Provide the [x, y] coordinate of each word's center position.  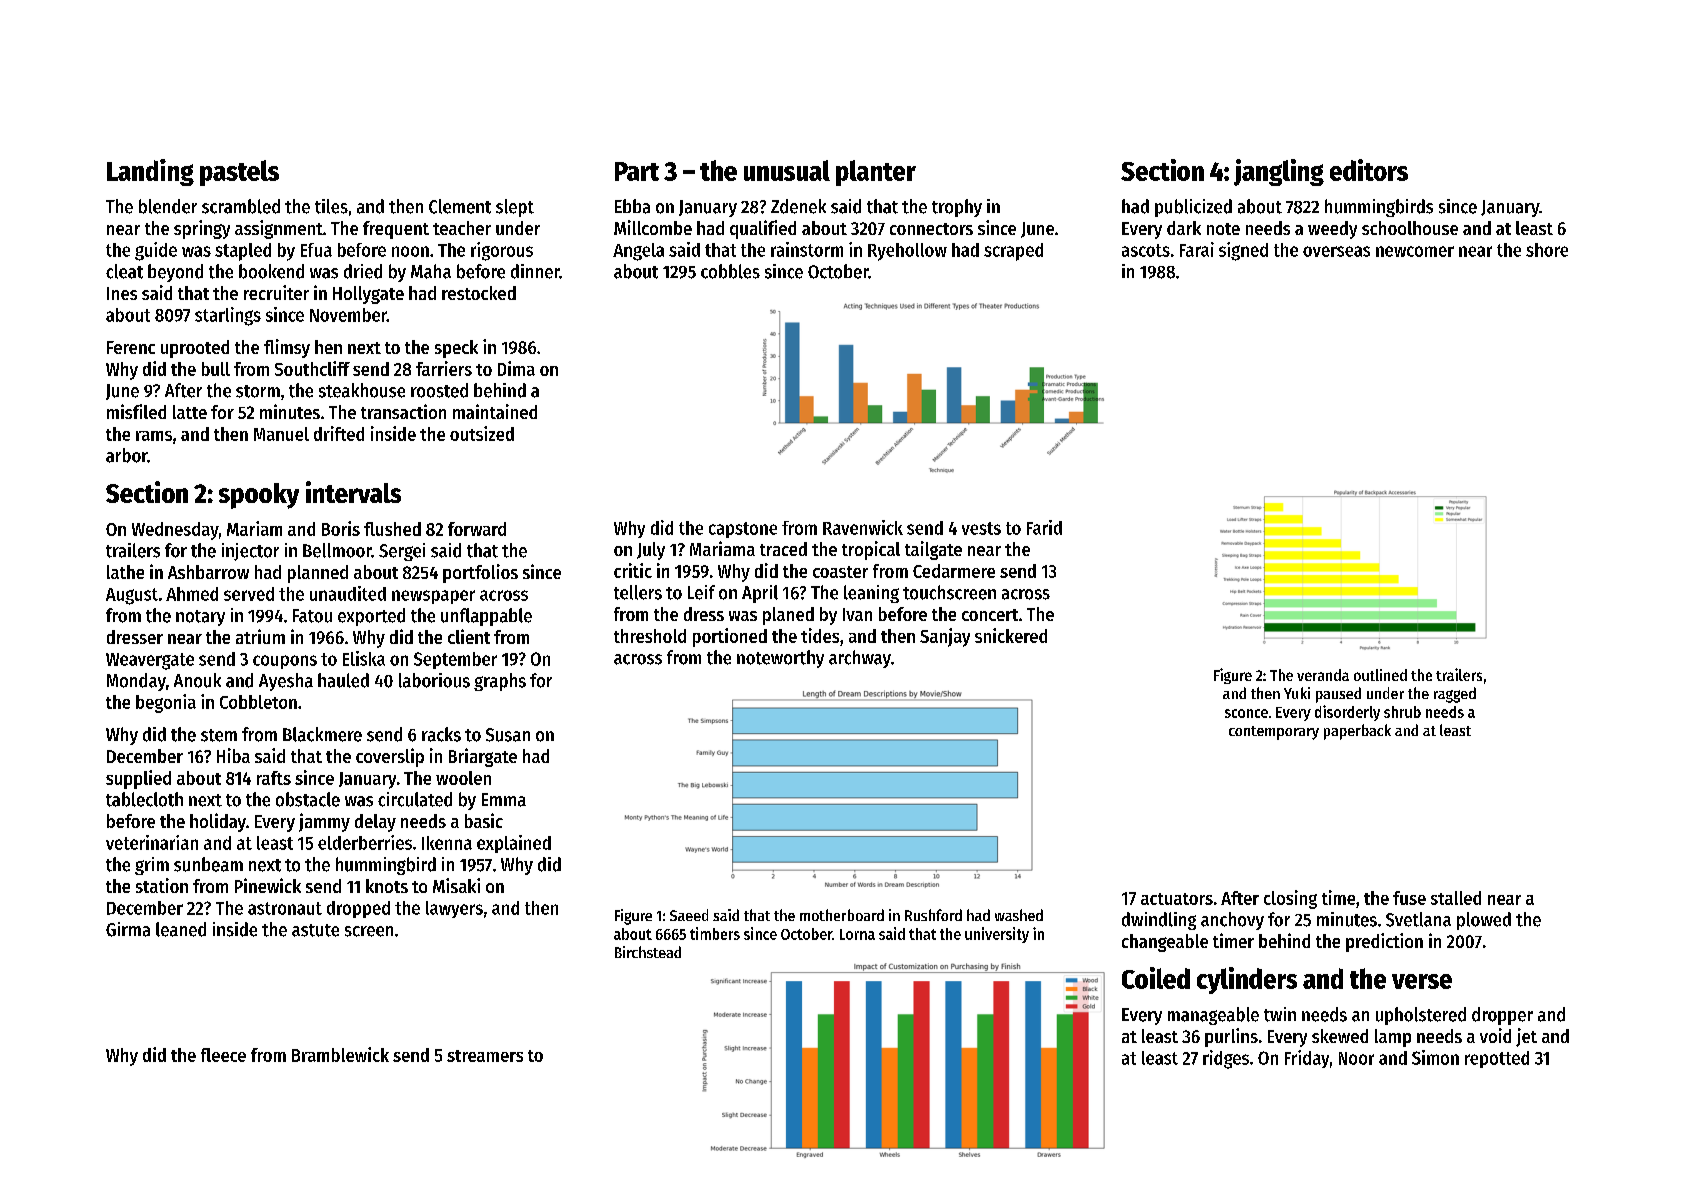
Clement [460, 206]
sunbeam [208, 864]
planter [876, 173]
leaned [181, 929]
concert [990, 615]
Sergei [402, 552]
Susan [508, 735]
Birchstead [648, 952]
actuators [1177, 899]
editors [1369, 170]
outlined [1380, 675]
